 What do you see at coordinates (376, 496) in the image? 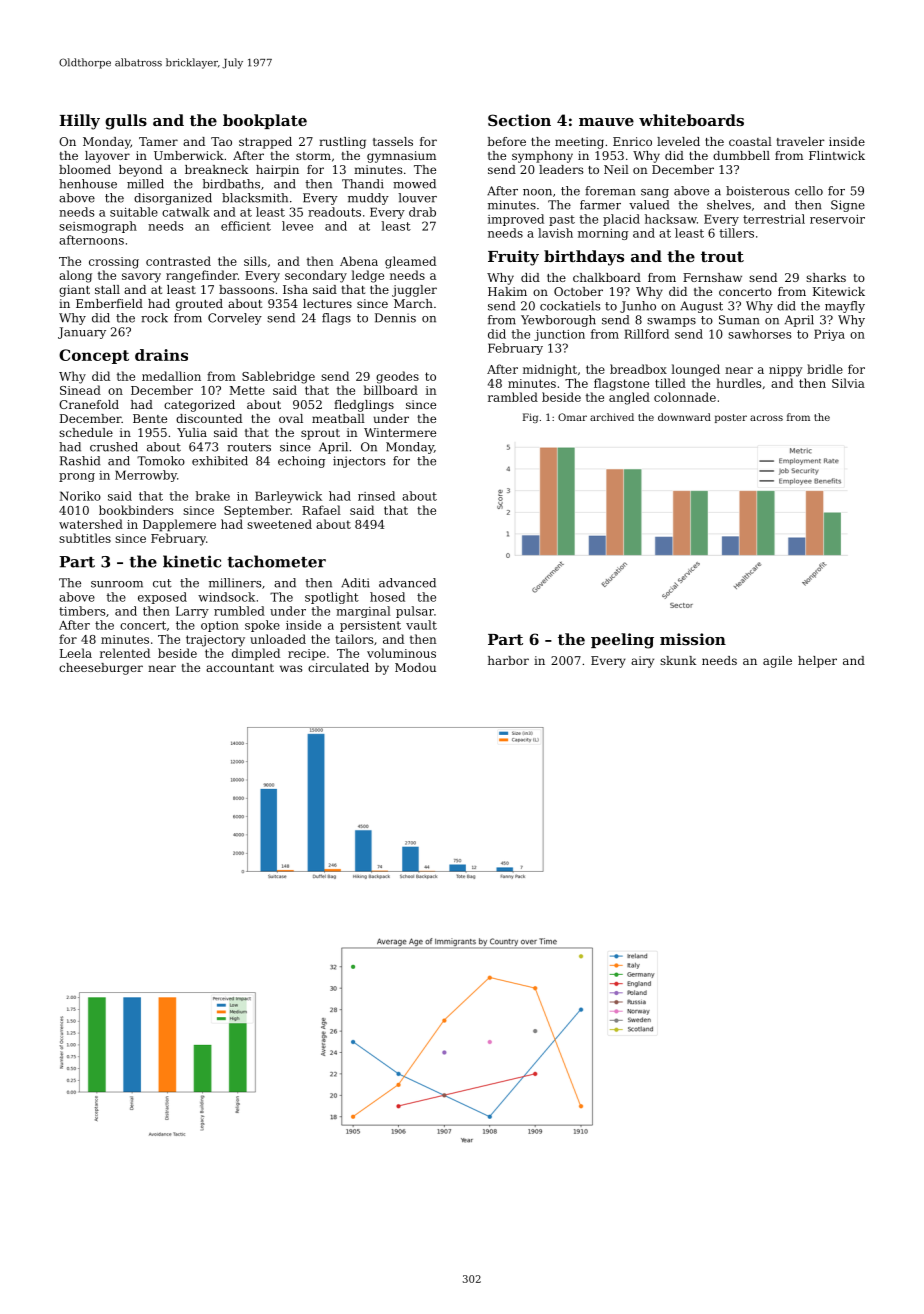
I see `rinsed` at bounding box center [376, 496].
